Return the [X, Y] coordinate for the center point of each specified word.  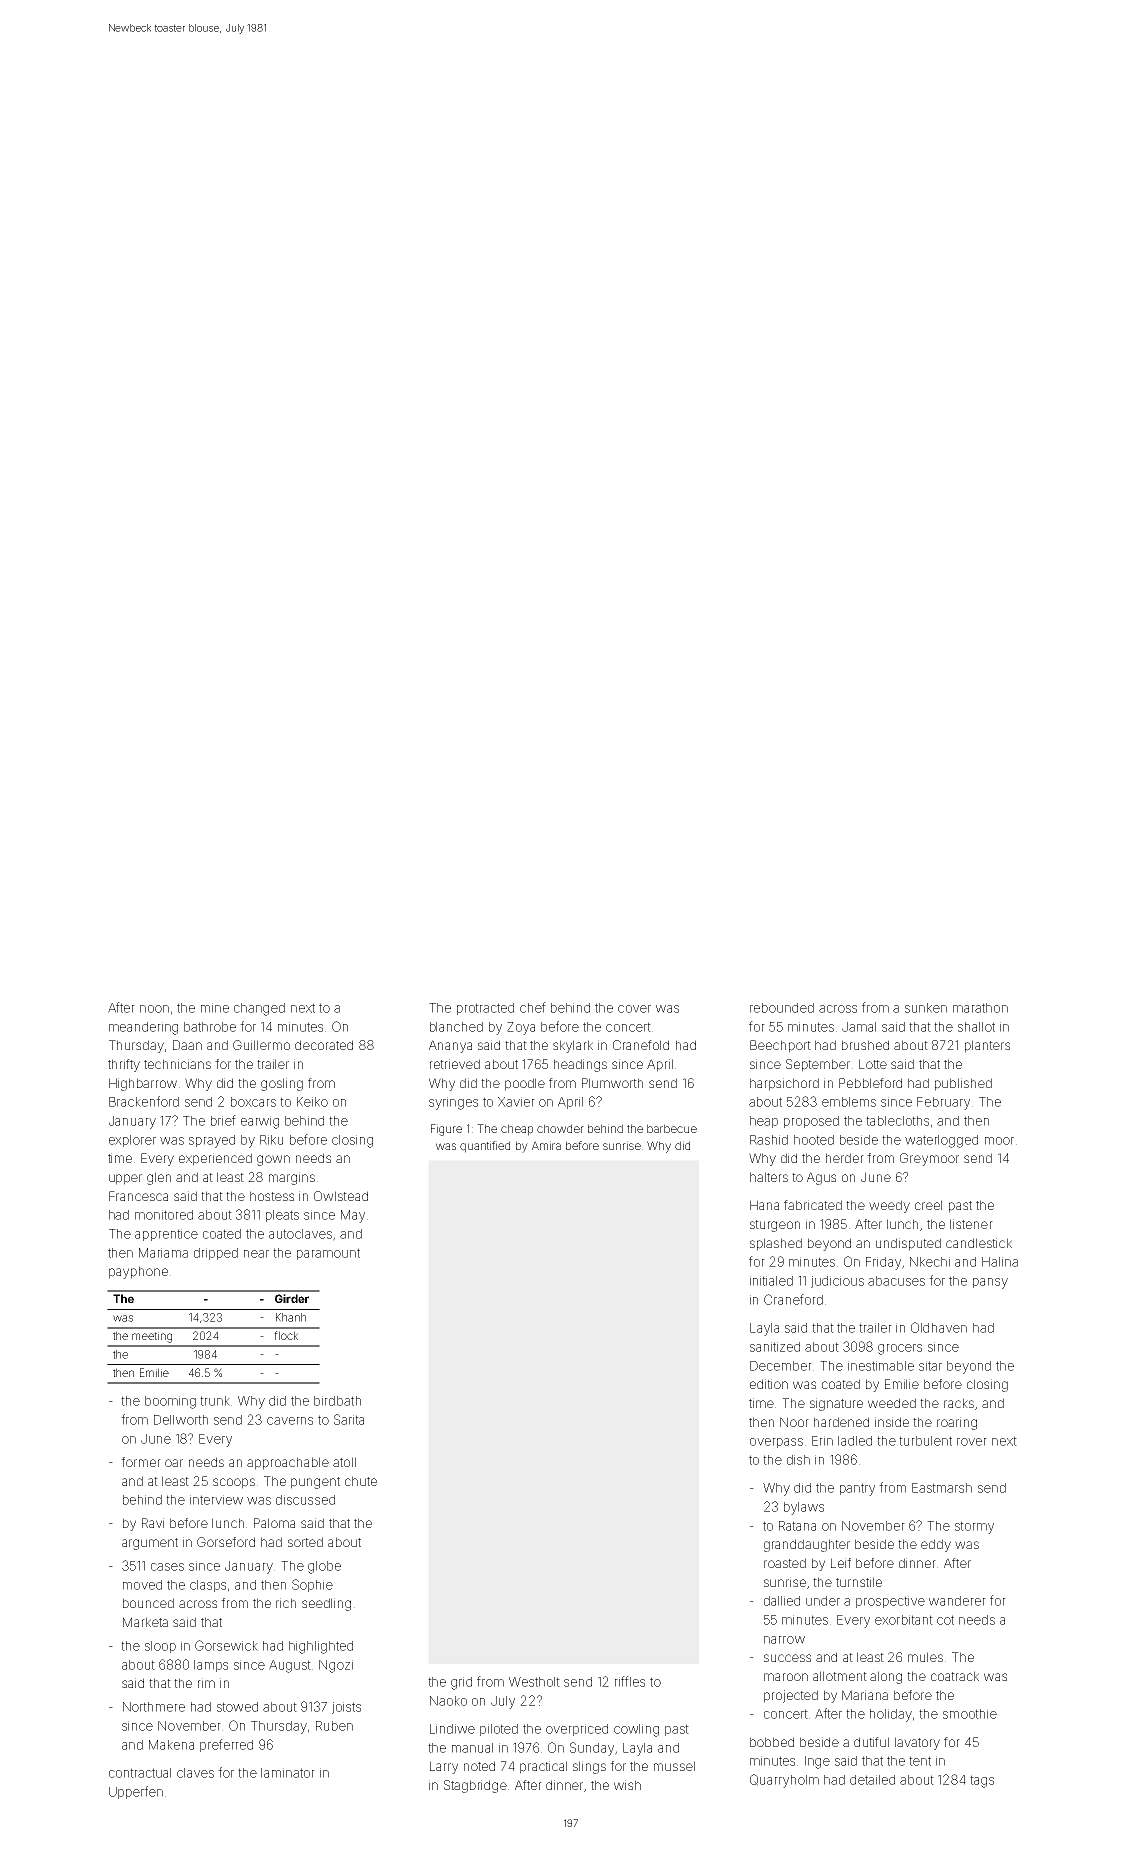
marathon [980, 1008]
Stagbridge [475, 1786]
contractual [140, 1773]
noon [154, 1009]
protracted [485, 1009]
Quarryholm [784, 1781]
